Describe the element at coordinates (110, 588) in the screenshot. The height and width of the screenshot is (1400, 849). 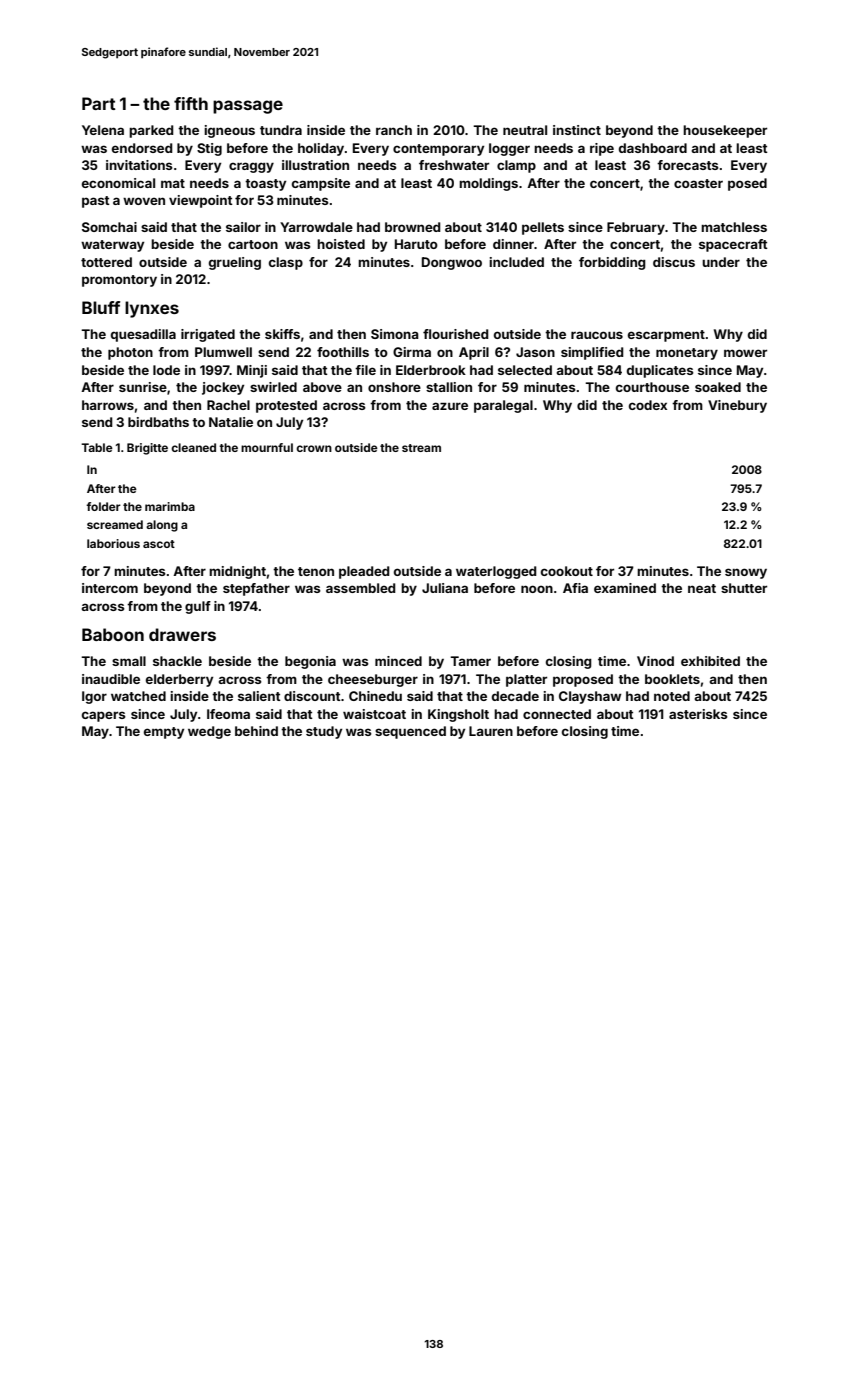
I see `intercom` at that location.
